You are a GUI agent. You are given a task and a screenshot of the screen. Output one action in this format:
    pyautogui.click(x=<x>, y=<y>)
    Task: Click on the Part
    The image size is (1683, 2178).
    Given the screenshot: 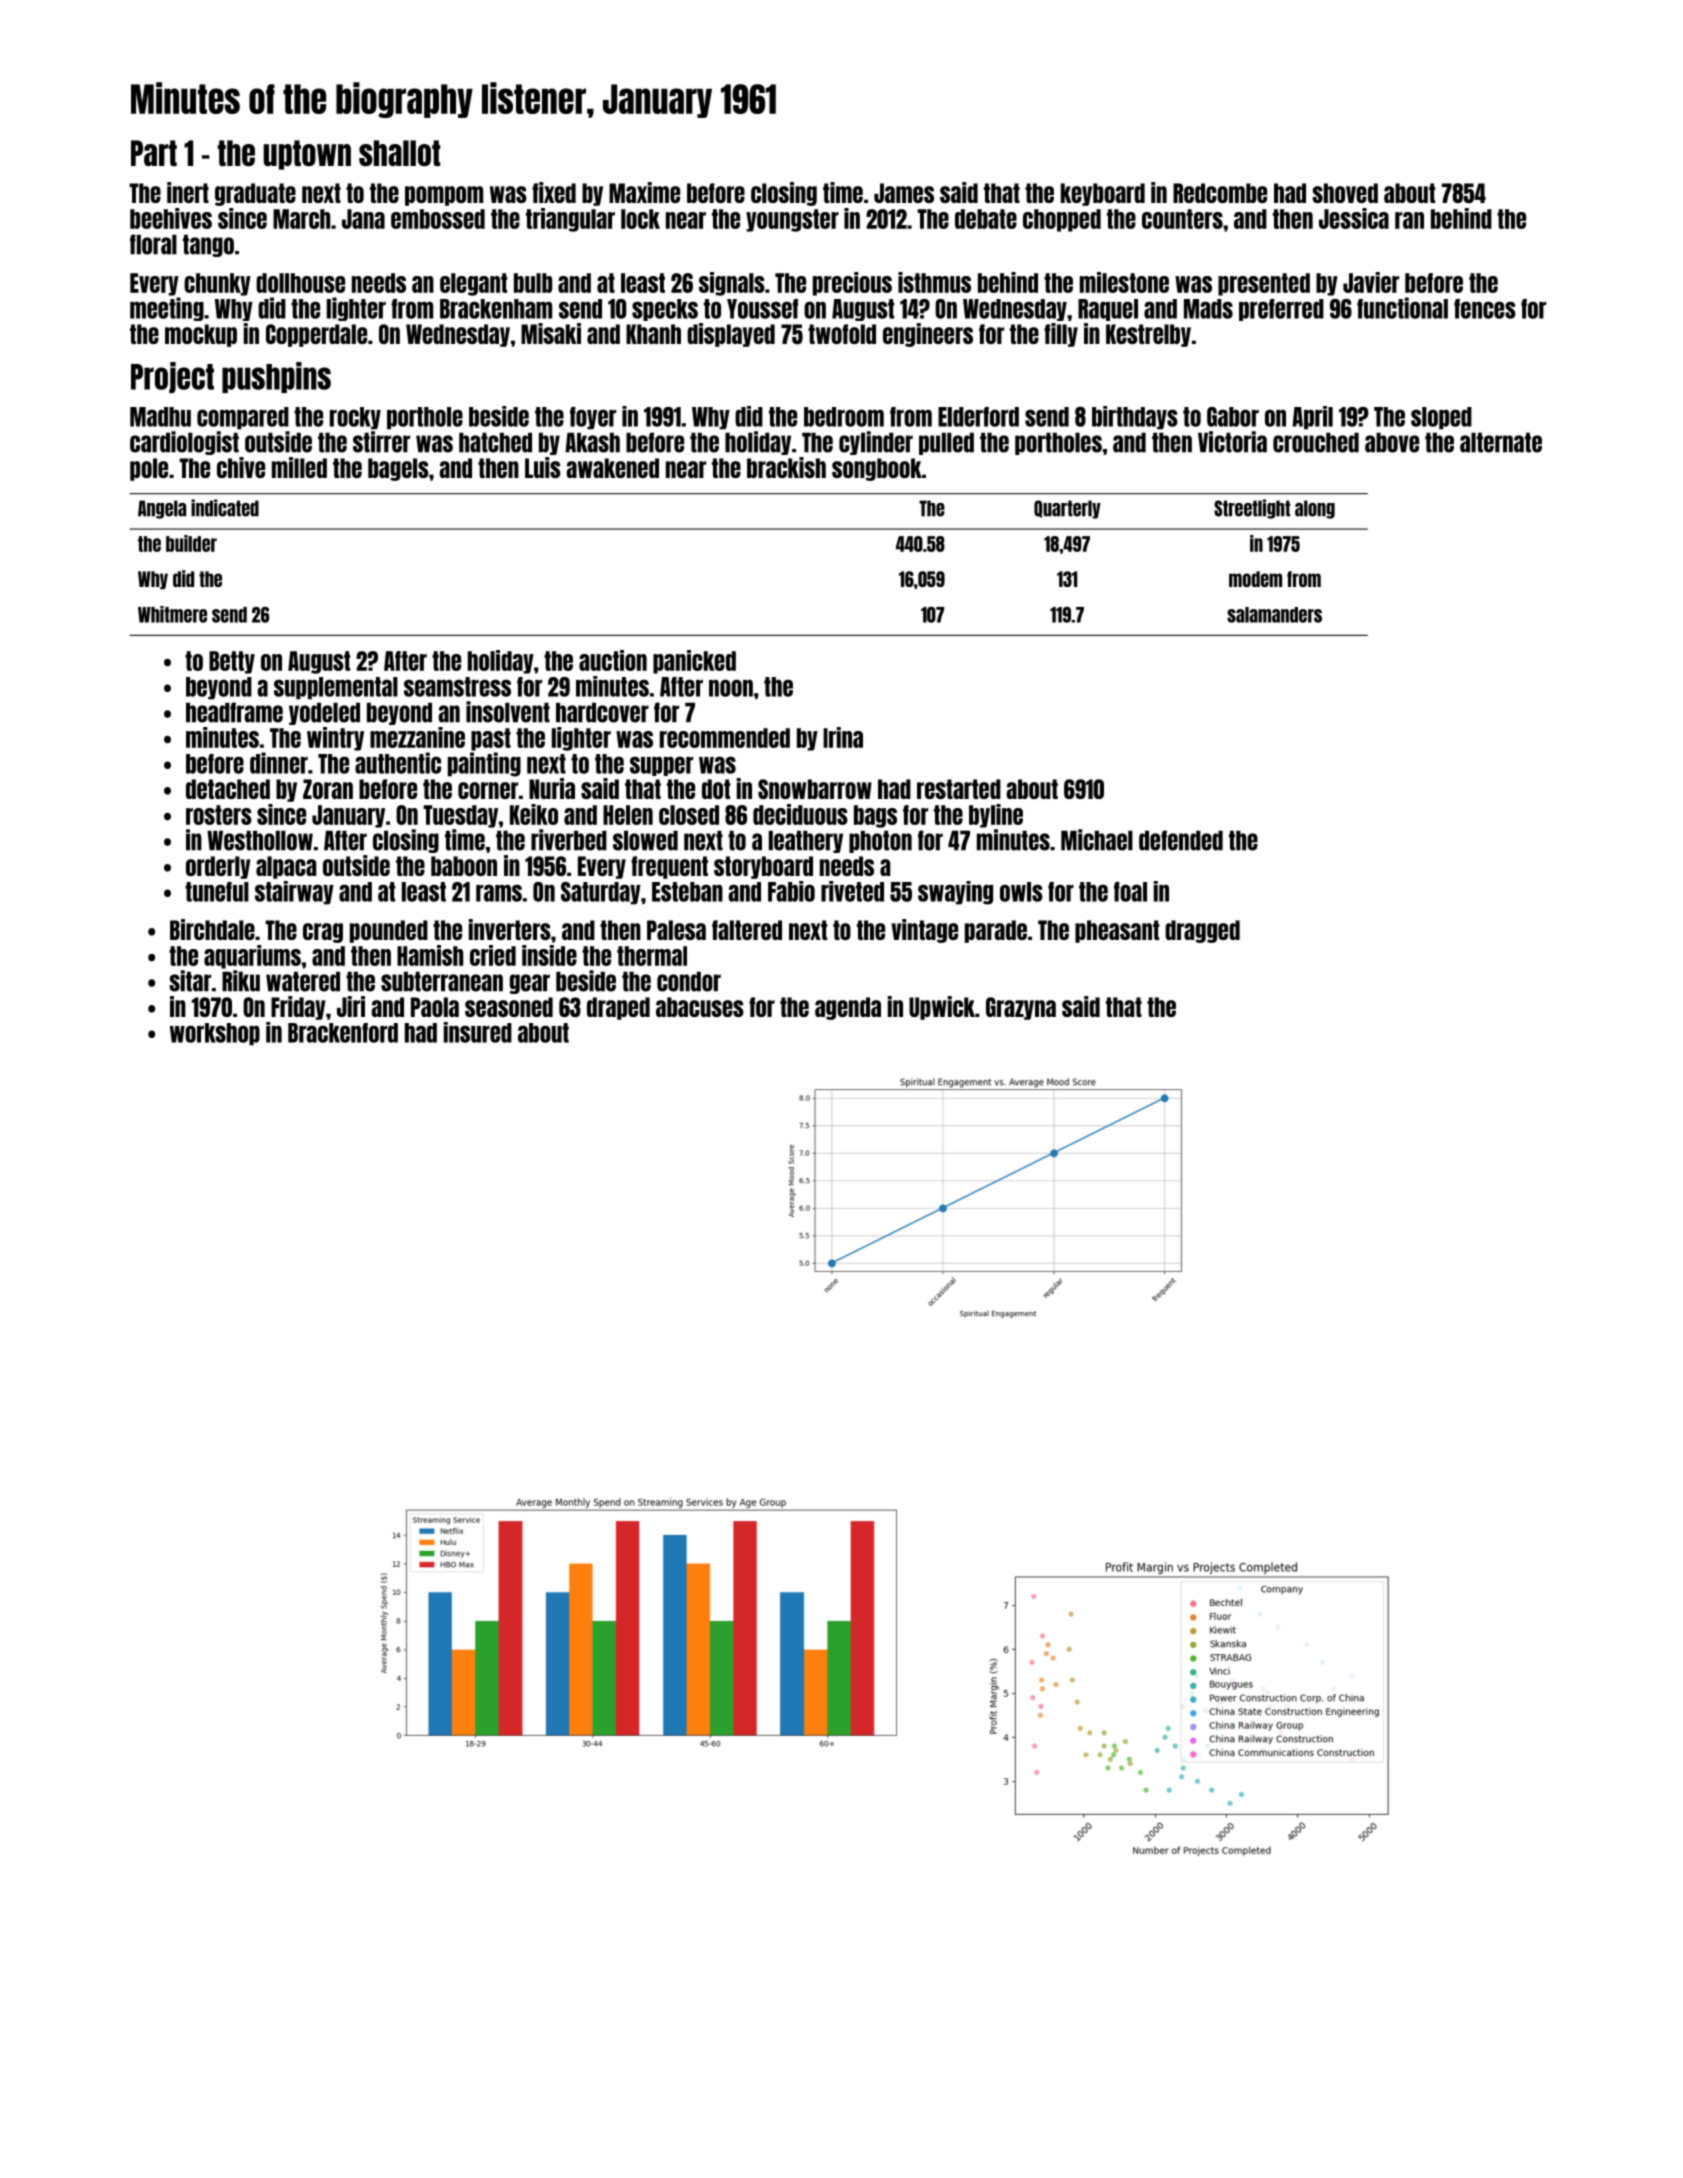 What is the action you would take?
    pyautogui.click(x=154, y=153)
